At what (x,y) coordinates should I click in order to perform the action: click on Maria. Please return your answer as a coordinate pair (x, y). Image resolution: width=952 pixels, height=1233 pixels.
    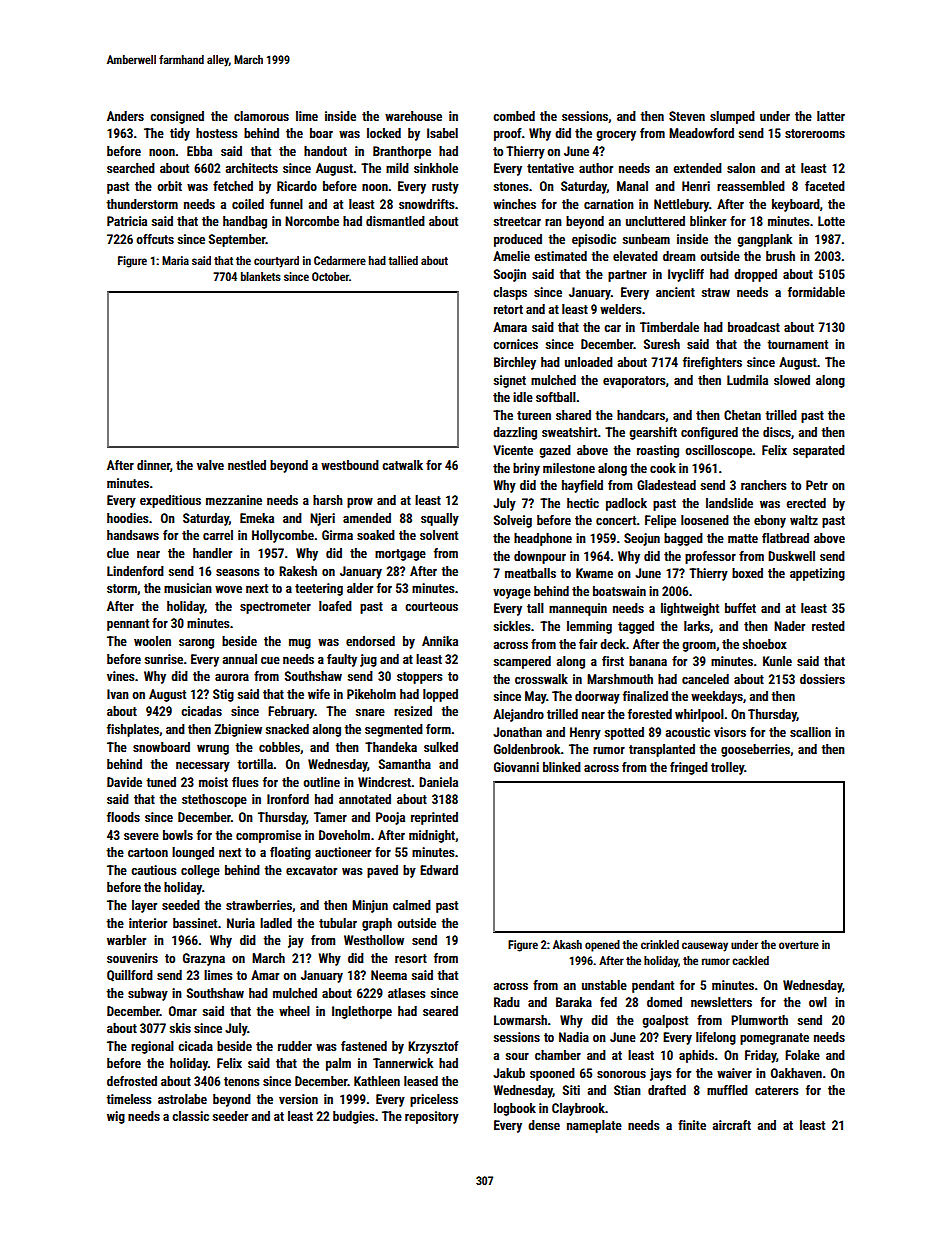
    Looking at the image, I should click on (175, 260).
